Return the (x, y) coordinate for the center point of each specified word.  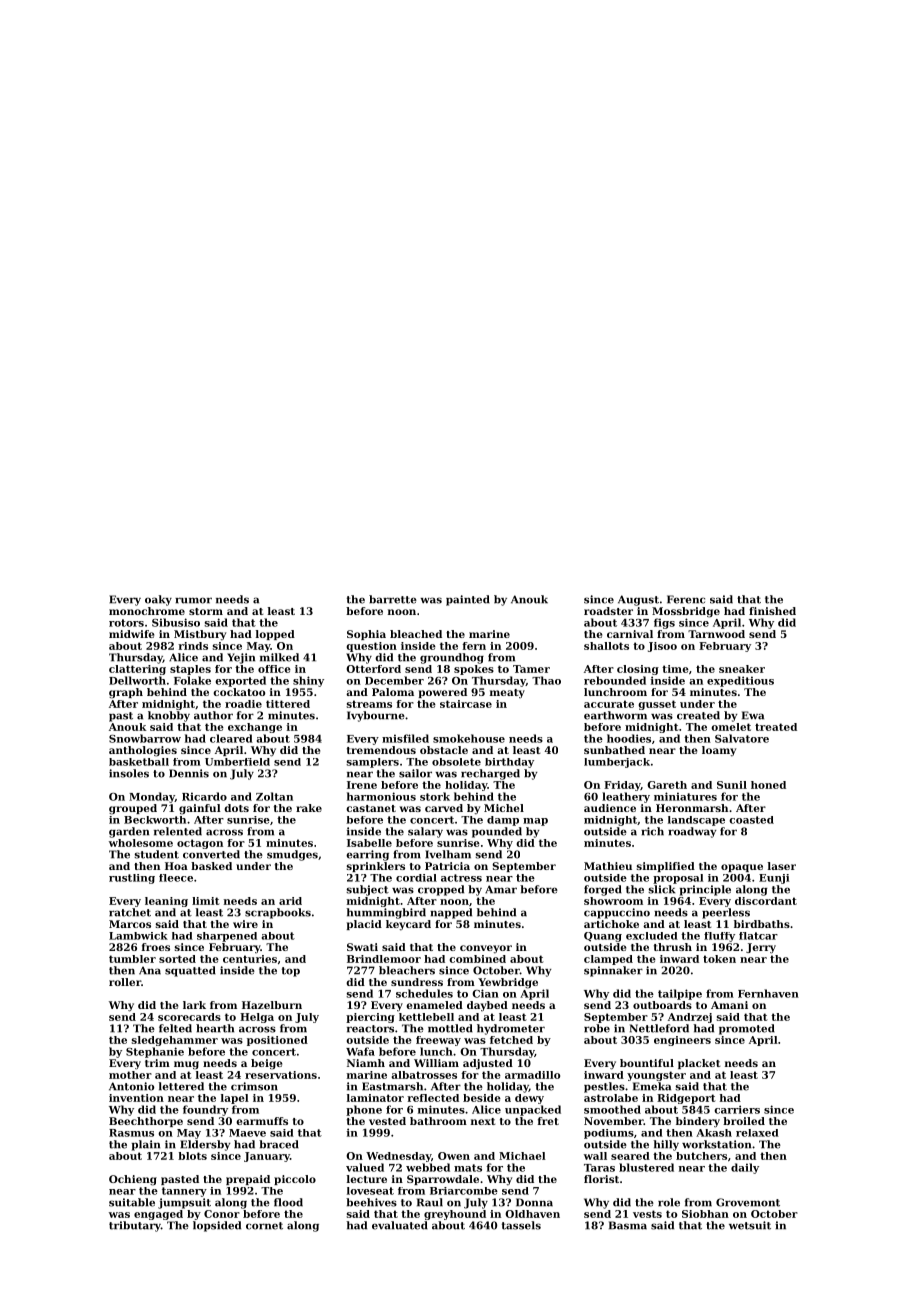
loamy (719, 751)
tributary (135, 1226)
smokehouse (469, 738)
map (535, 822)
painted (468, 600)
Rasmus (131, 1133)
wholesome (141, 843)
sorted (177, 959)
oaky (158, 600)
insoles (129, 773)
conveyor (486, 949)
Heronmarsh (692, 808)
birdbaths (762, 924)
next (483, 1121)
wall (595, 1156)
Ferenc (686, 599)
